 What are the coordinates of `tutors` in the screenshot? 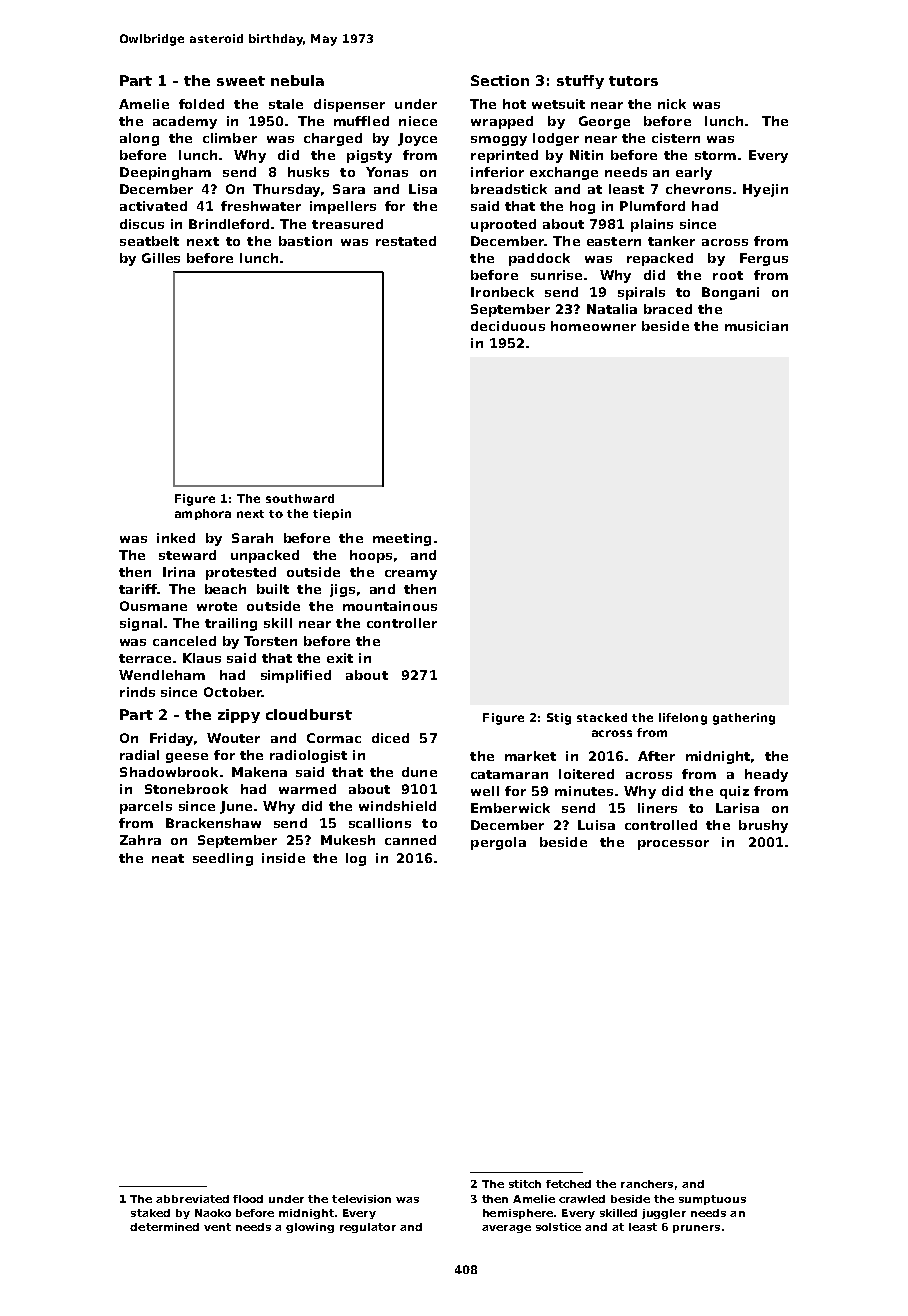 It's located at (633, 81).
